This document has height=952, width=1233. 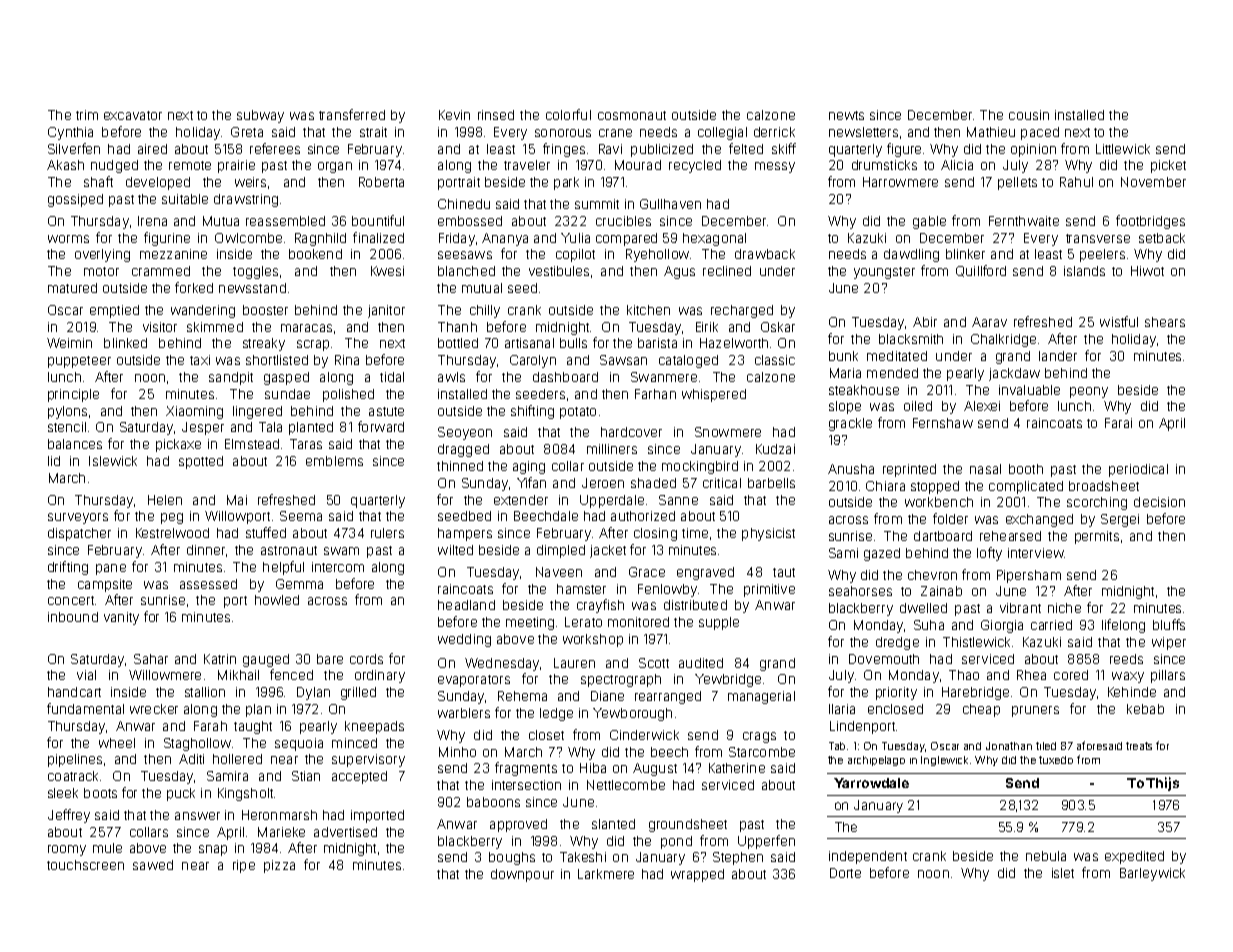 I want to click on seesaws, so click(x=465, y=255).
